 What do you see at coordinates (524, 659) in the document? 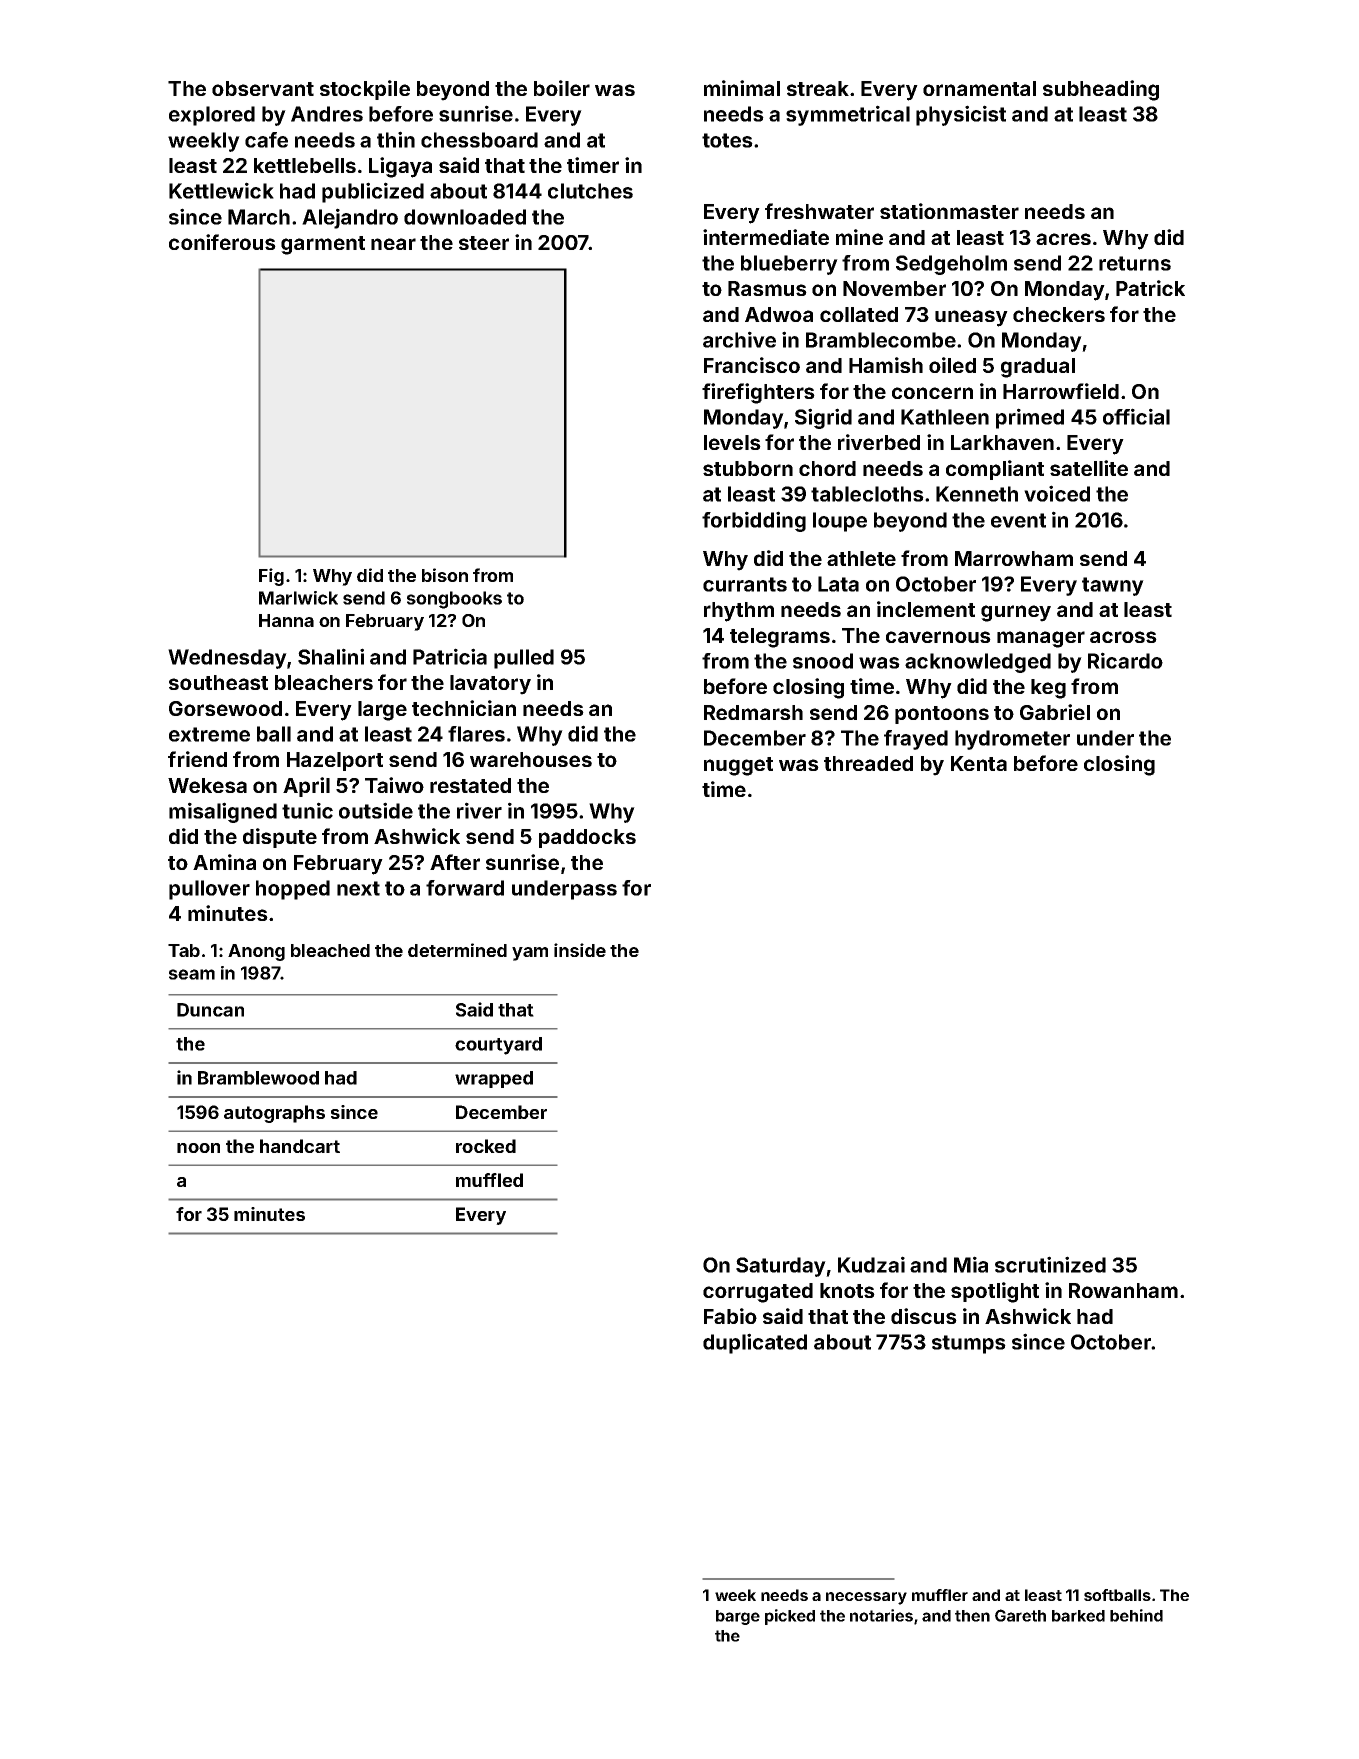
I see `pulled` at bounding box center [524, 659].
